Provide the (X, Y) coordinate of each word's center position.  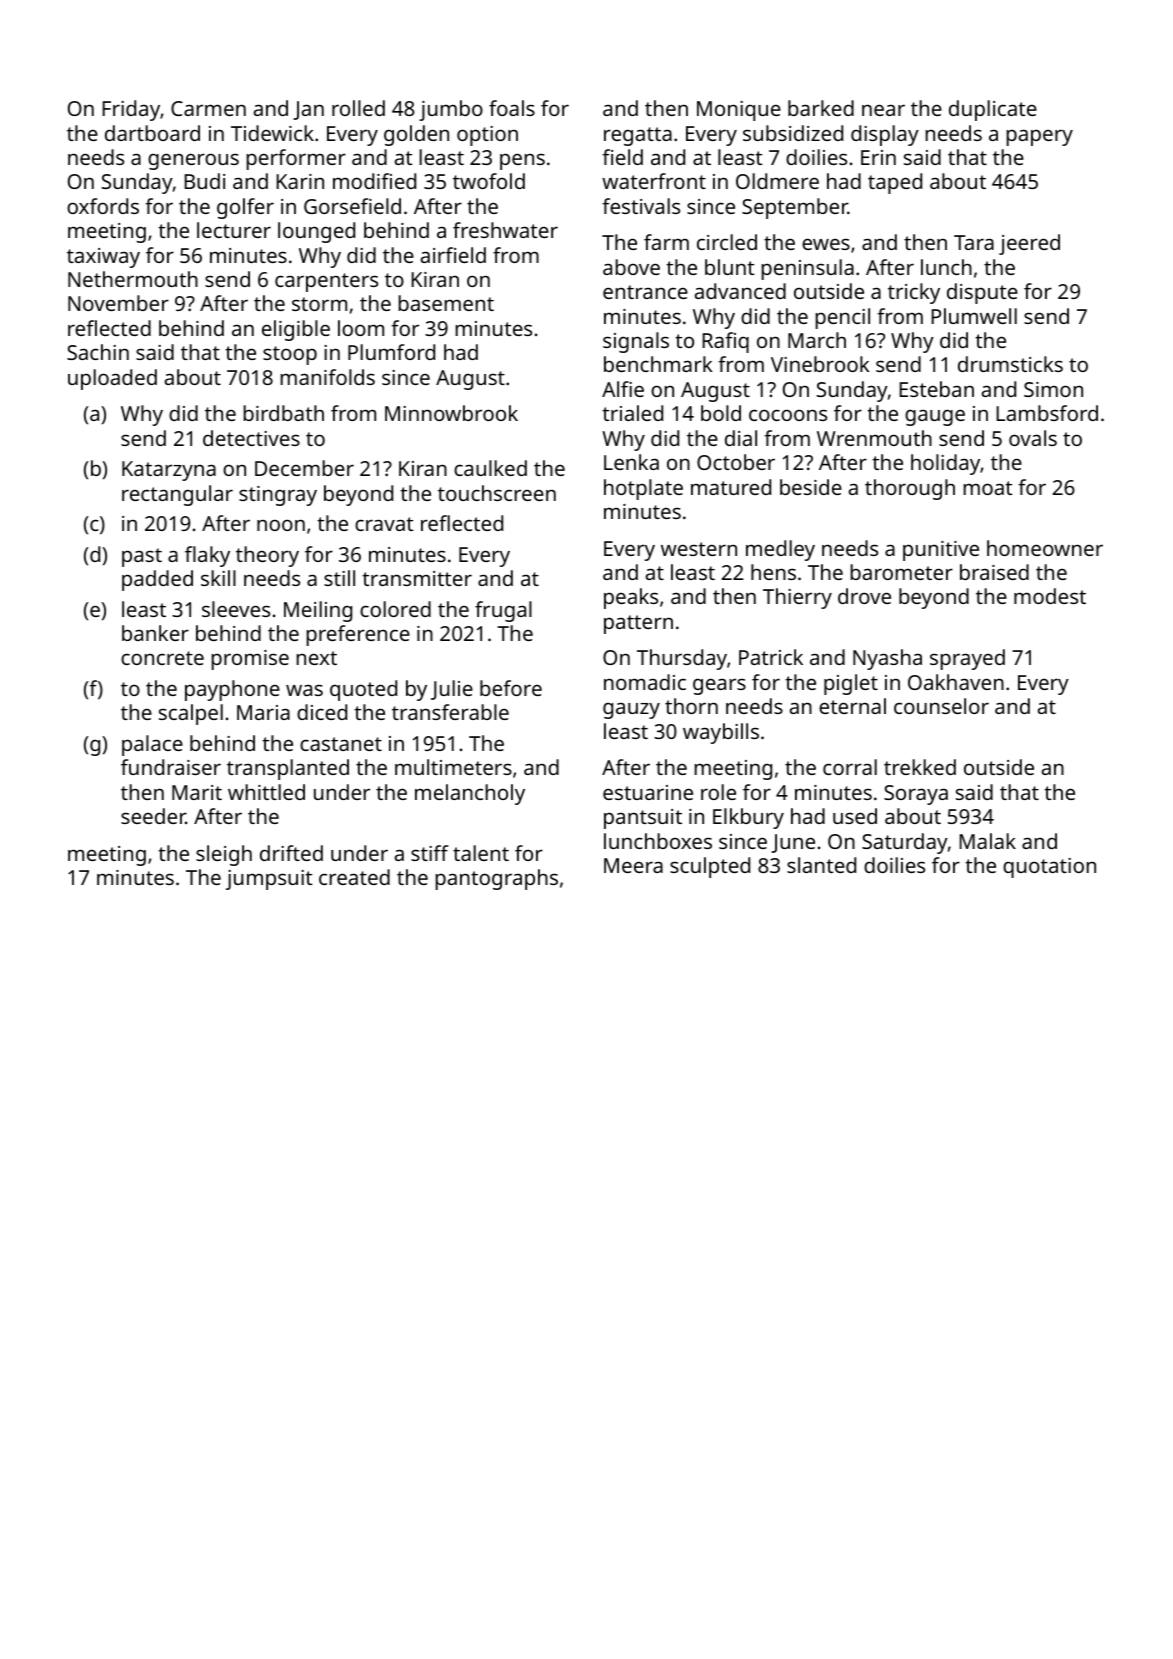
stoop (290, 355)
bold (721, 413)
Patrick (771, 657)
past (142, 557)
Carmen (208, 108)
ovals (1033, 438)
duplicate (993, 110)
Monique (739, 111)
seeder (153, 816)
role (718, 792)
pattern (638, 624)
